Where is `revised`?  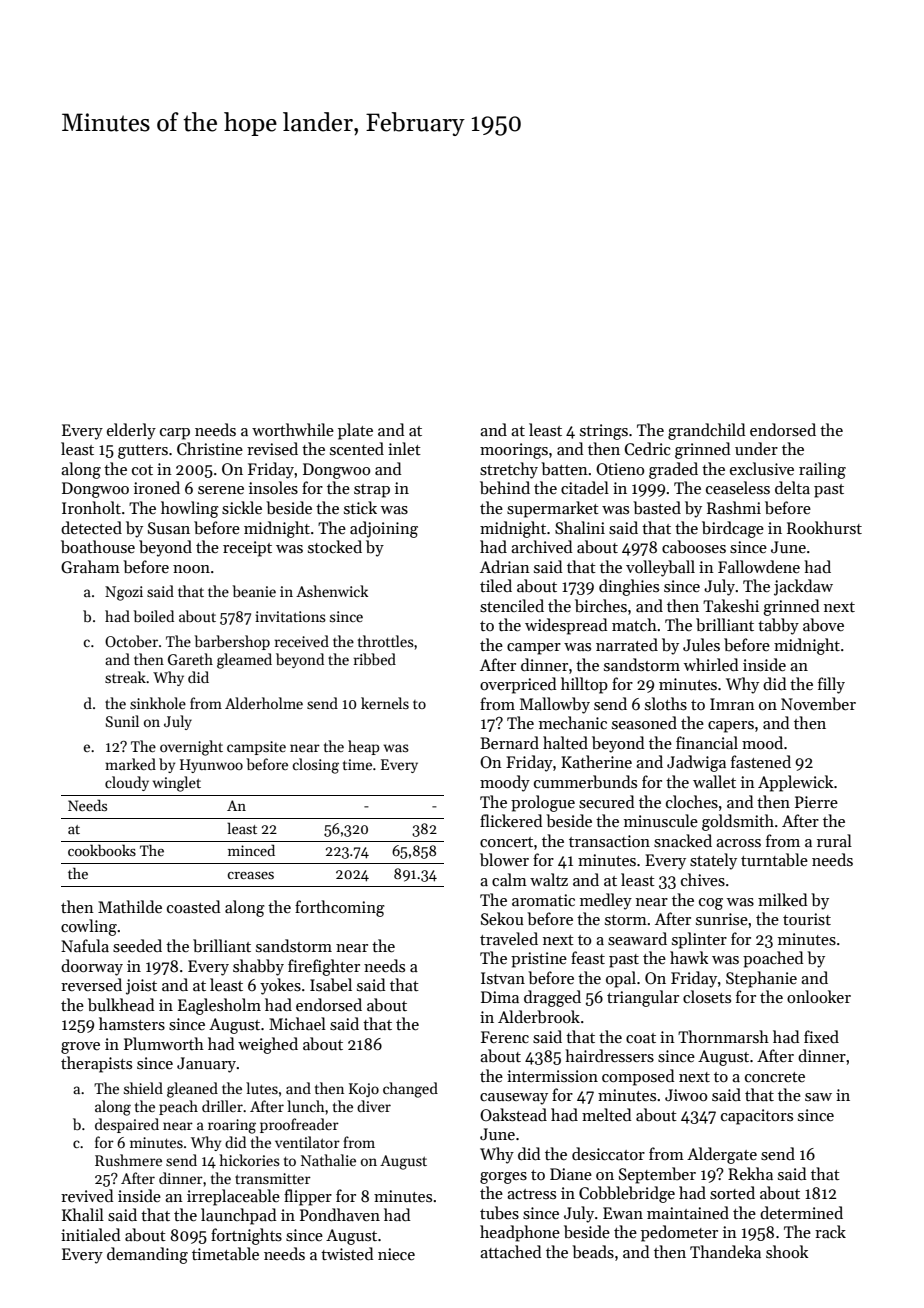
revised is located at coordinates (272, 448).
